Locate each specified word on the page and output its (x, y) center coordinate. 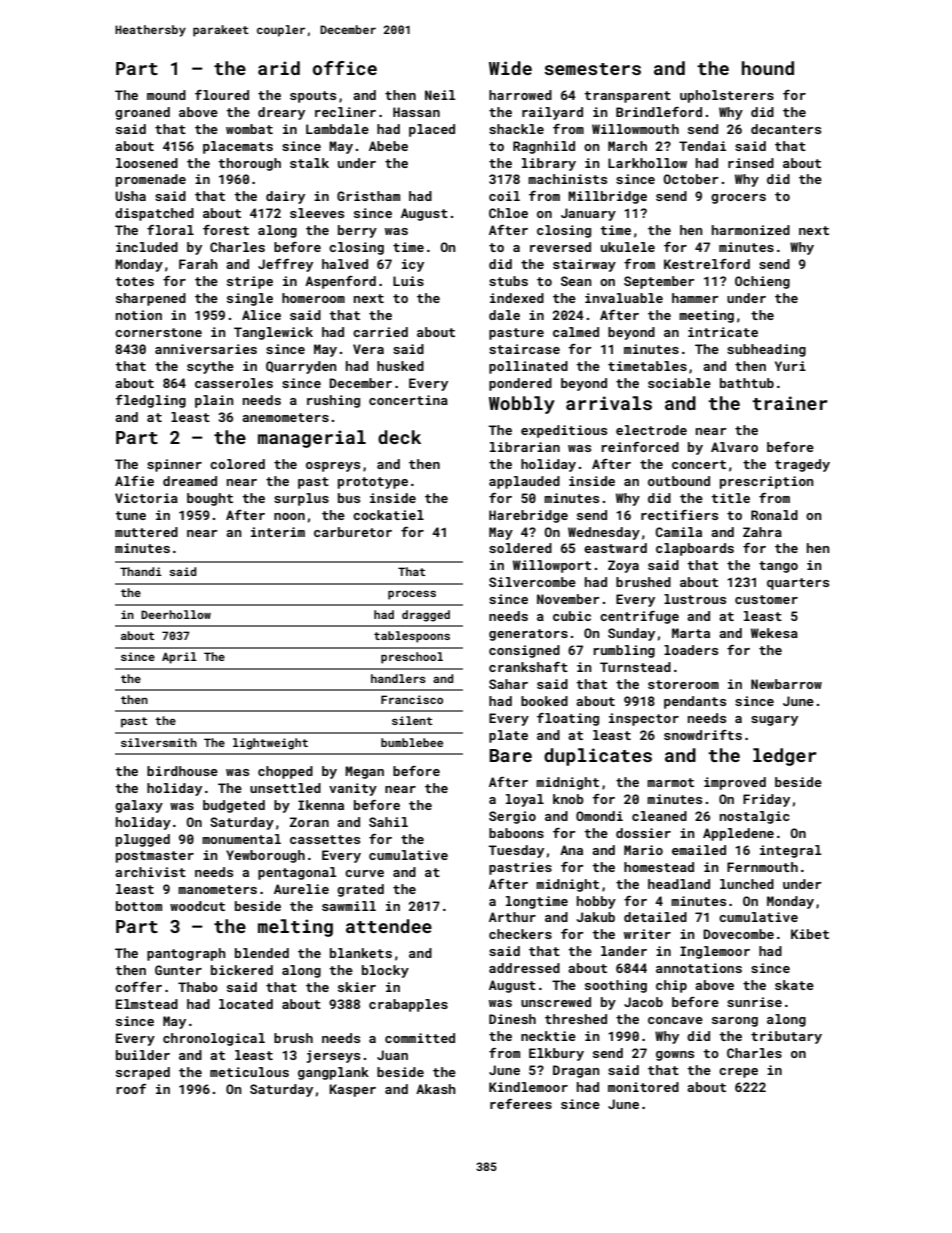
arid (279, 68)
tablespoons (412, 637)
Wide (510, 68)
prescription (766, 482)
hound (768, 68)
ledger (785, 757)
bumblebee (412, 742)
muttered (146, 532)
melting (295, 928)
